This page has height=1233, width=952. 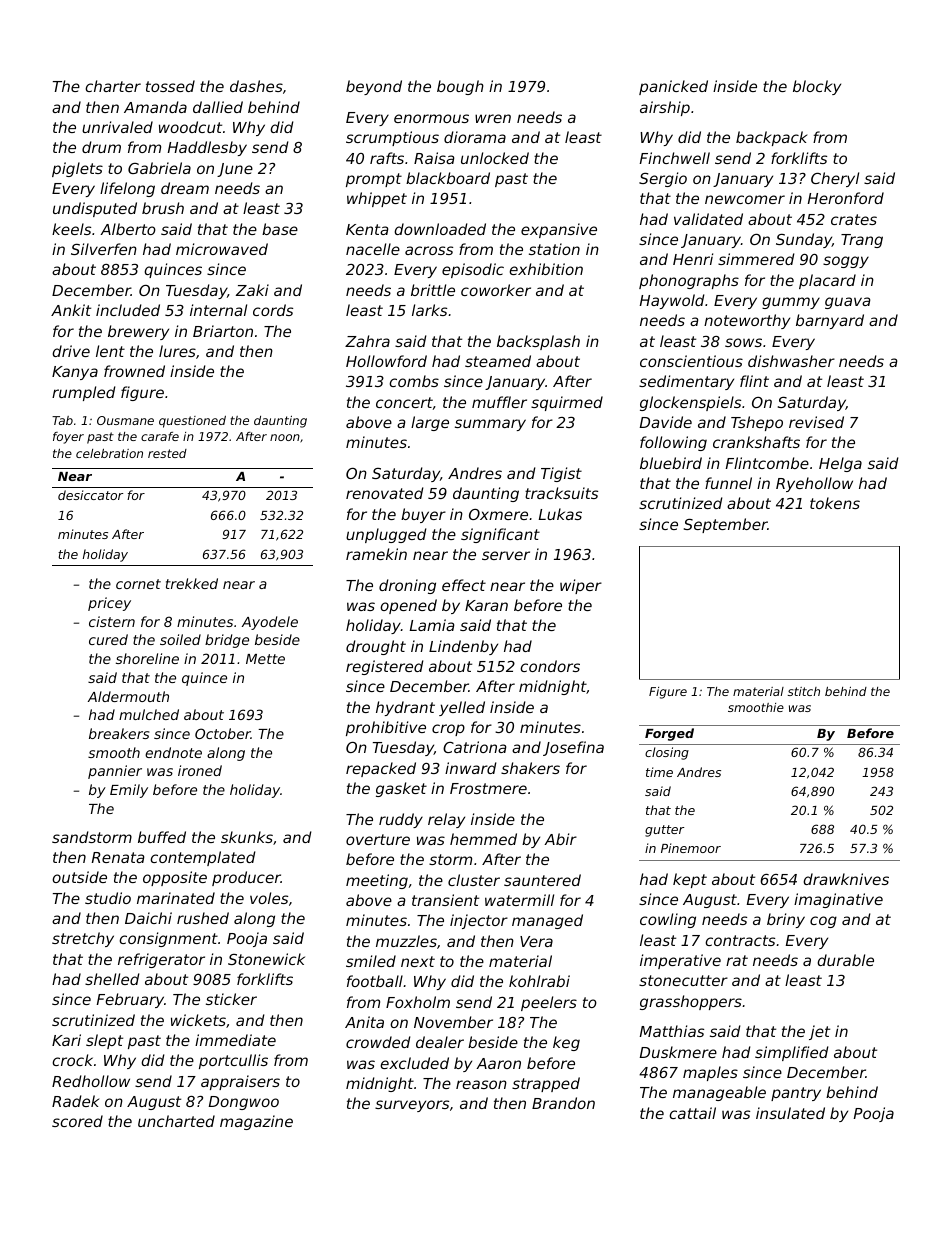 I want to click on scored, so click(x=77, y=1121).
